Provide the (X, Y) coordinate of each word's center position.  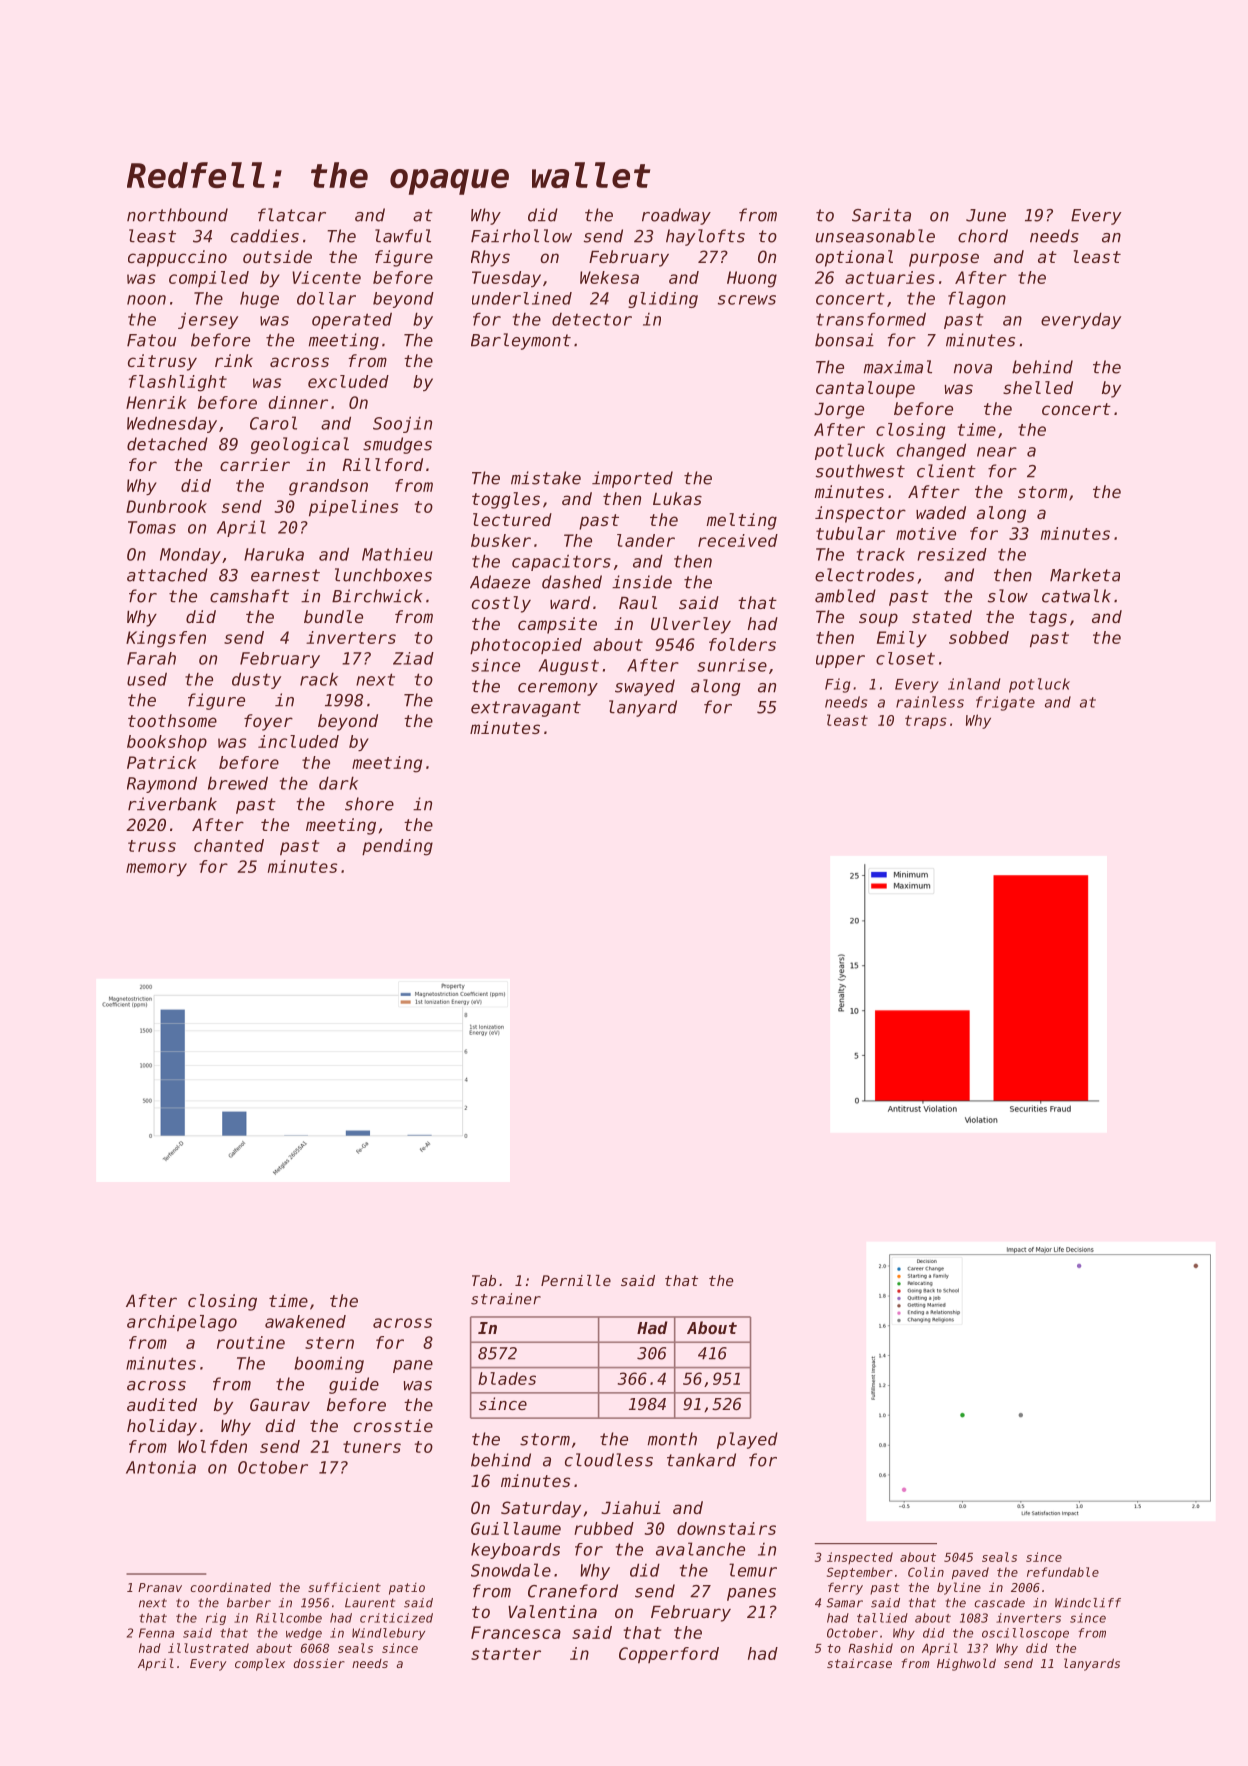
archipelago (182, 1323)
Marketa (1085, 575)
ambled (845, 596)
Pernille (576, 1280)
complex (260, 1664)
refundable (1063, 1572)
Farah (151, 658)
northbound (177, 215)
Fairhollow (521, 236)
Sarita (881, 215)
